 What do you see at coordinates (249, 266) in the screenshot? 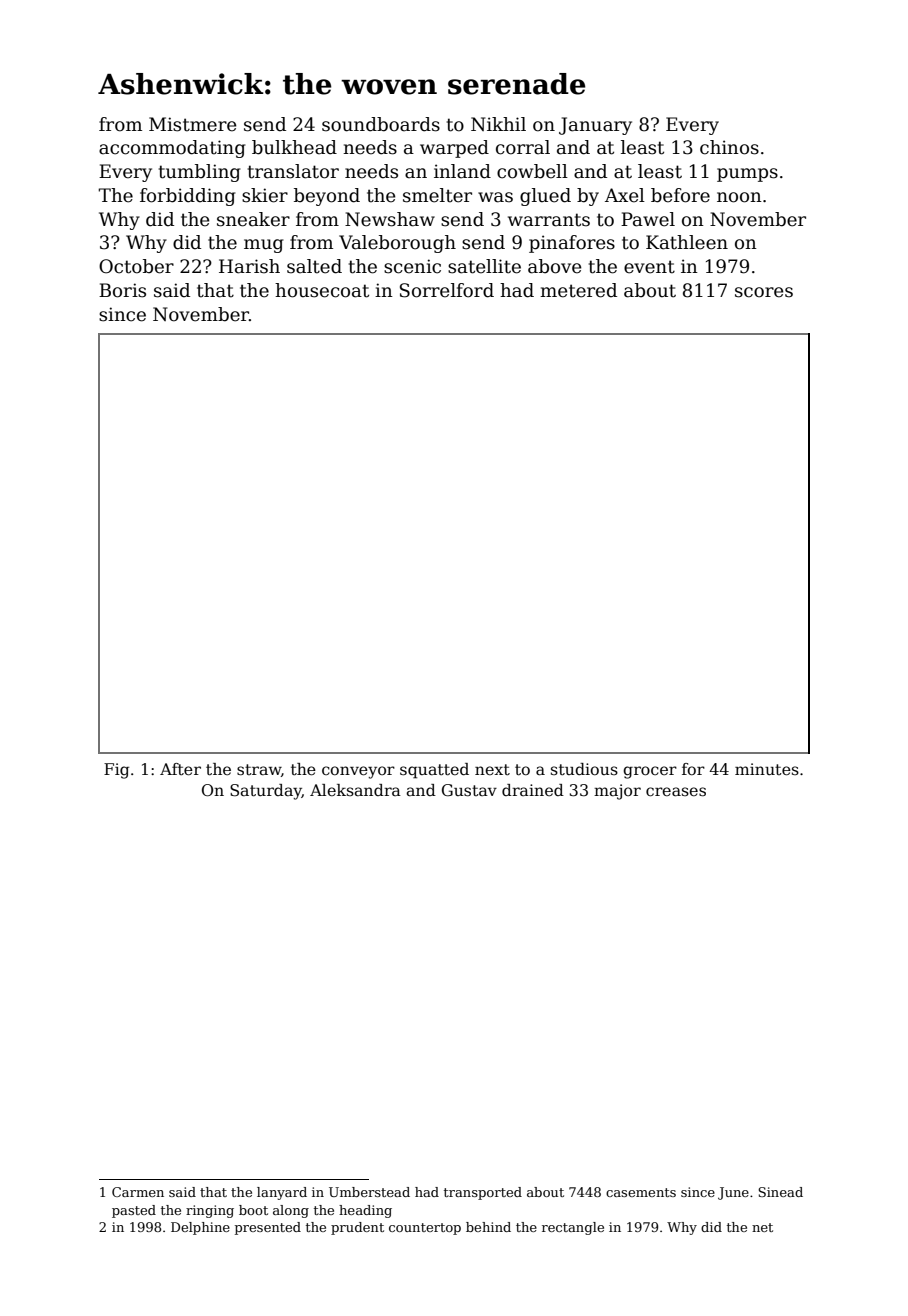
I see `Harish` at bounding box center [249, 266].
